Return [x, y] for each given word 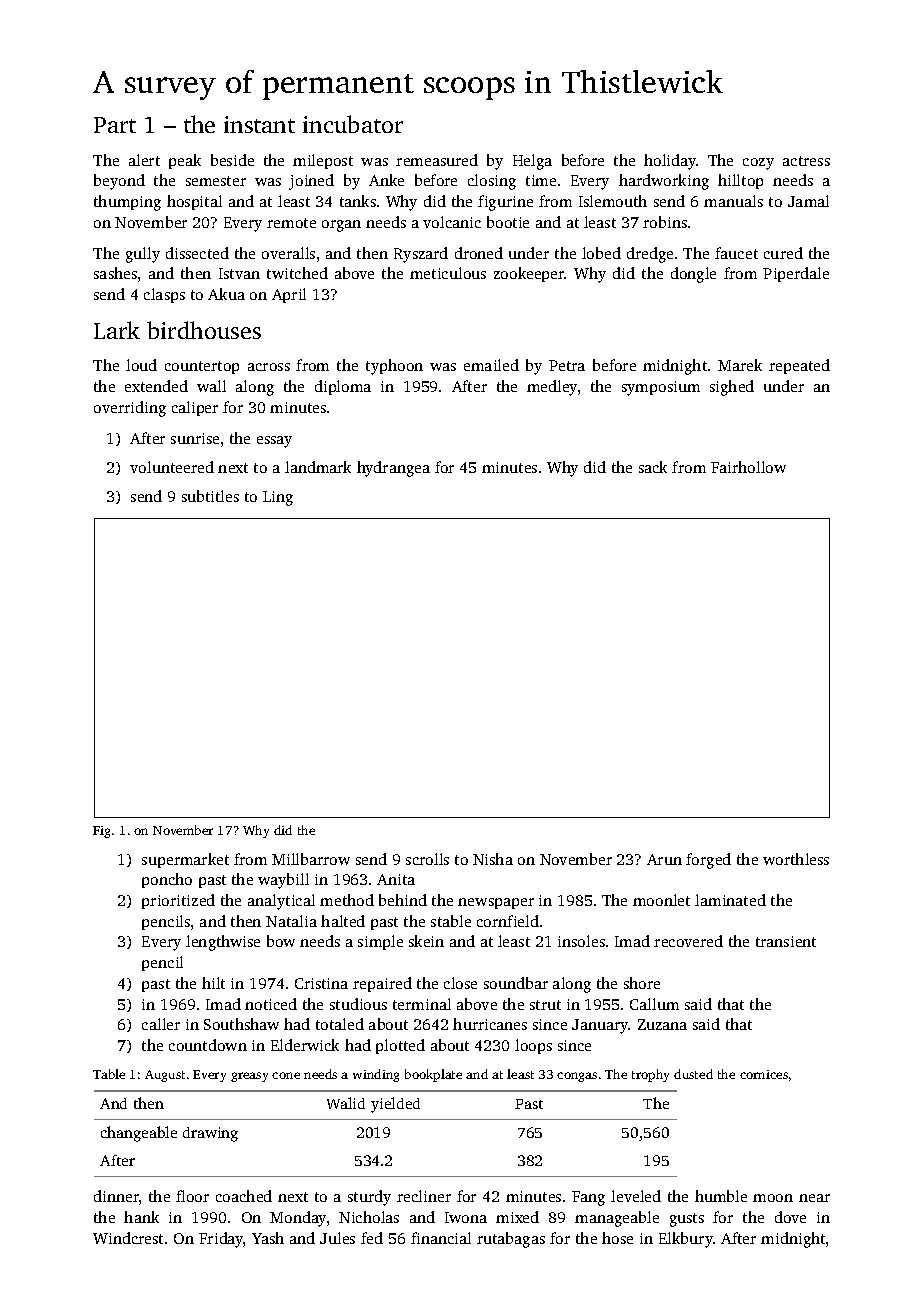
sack [653, 467]
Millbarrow [311, 859]
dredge [650, 255]
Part [115, 125]
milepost [323, 161]
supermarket [185, 860]
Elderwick [305, 1045]
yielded [395, 1105]
